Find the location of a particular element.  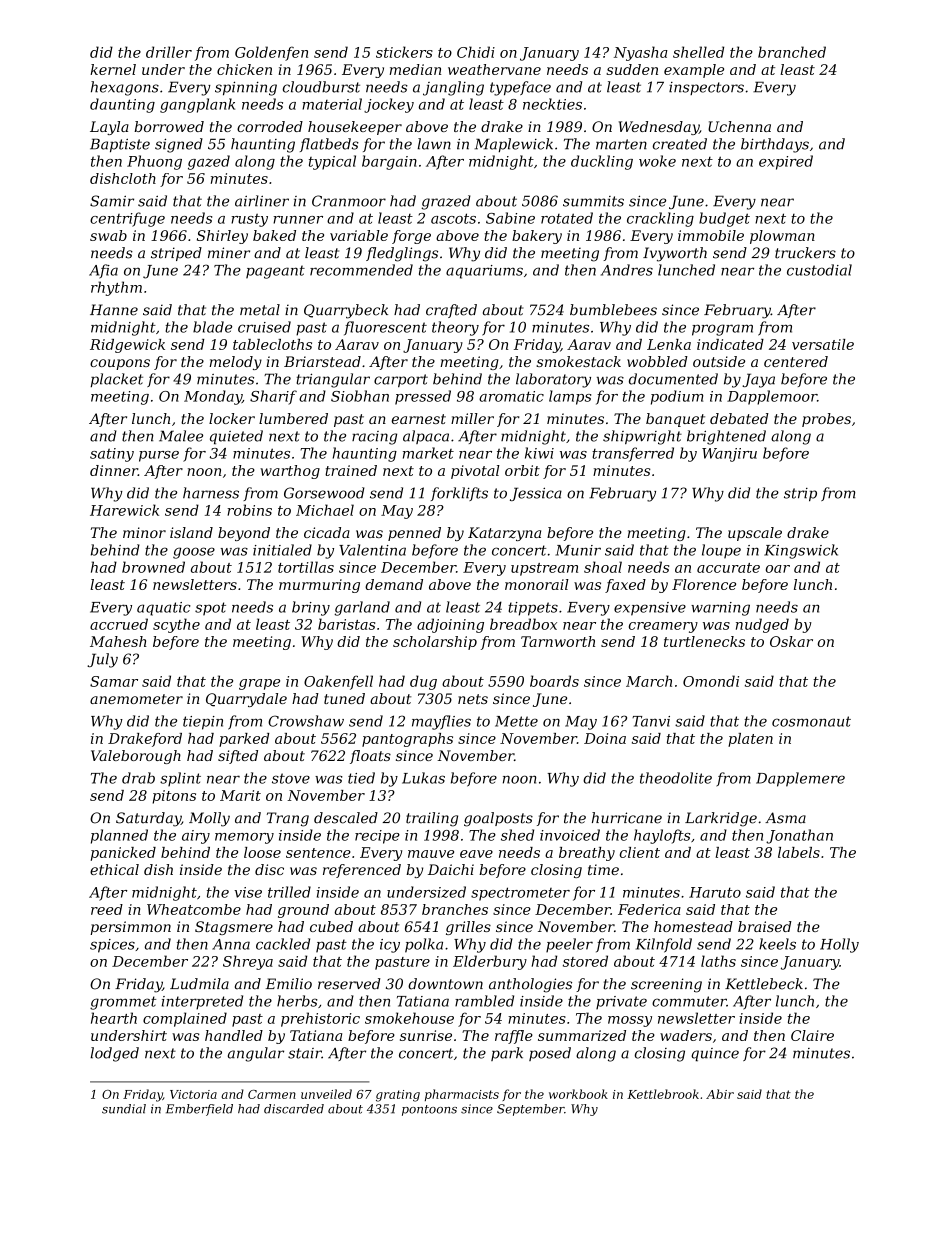

labels is located at coordinates (799, 852).
